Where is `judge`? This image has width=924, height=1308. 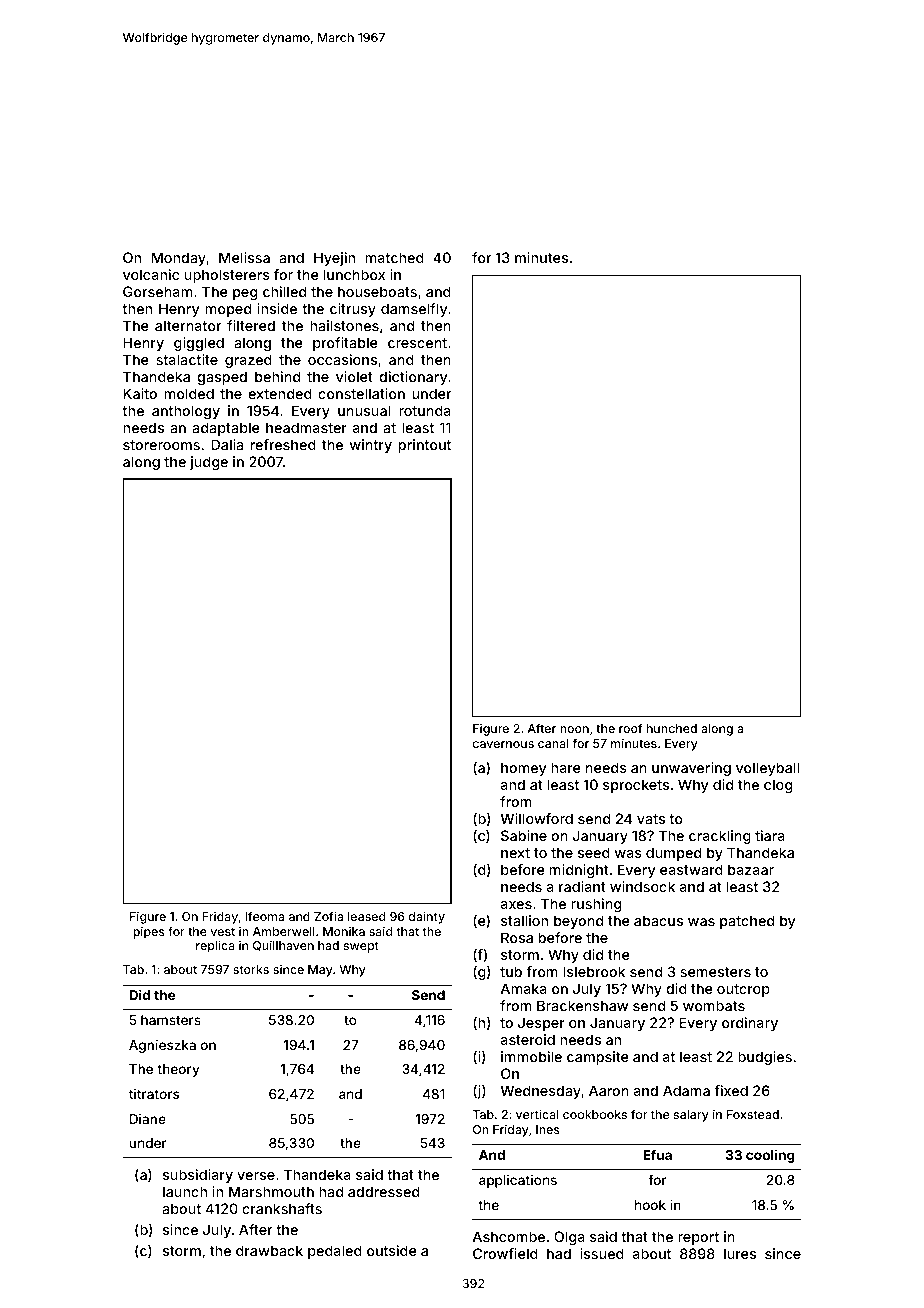 judge is located at coordinates (209, 463).
